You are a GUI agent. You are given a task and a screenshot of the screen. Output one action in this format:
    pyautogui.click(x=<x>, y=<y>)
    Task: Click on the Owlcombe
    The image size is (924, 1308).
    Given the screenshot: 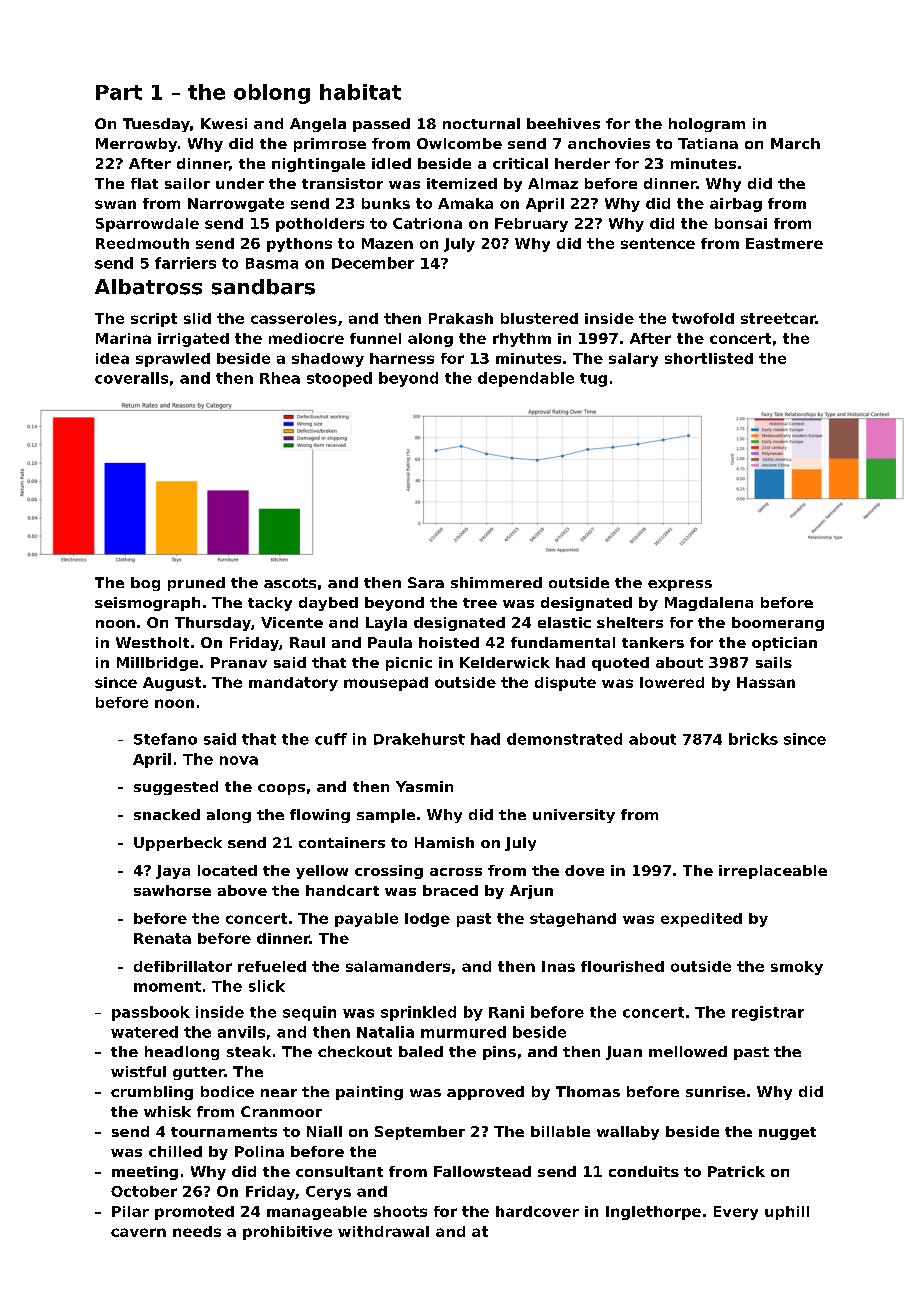 What is the action you would take?
    pyautogui.click(x=459, y=143)
